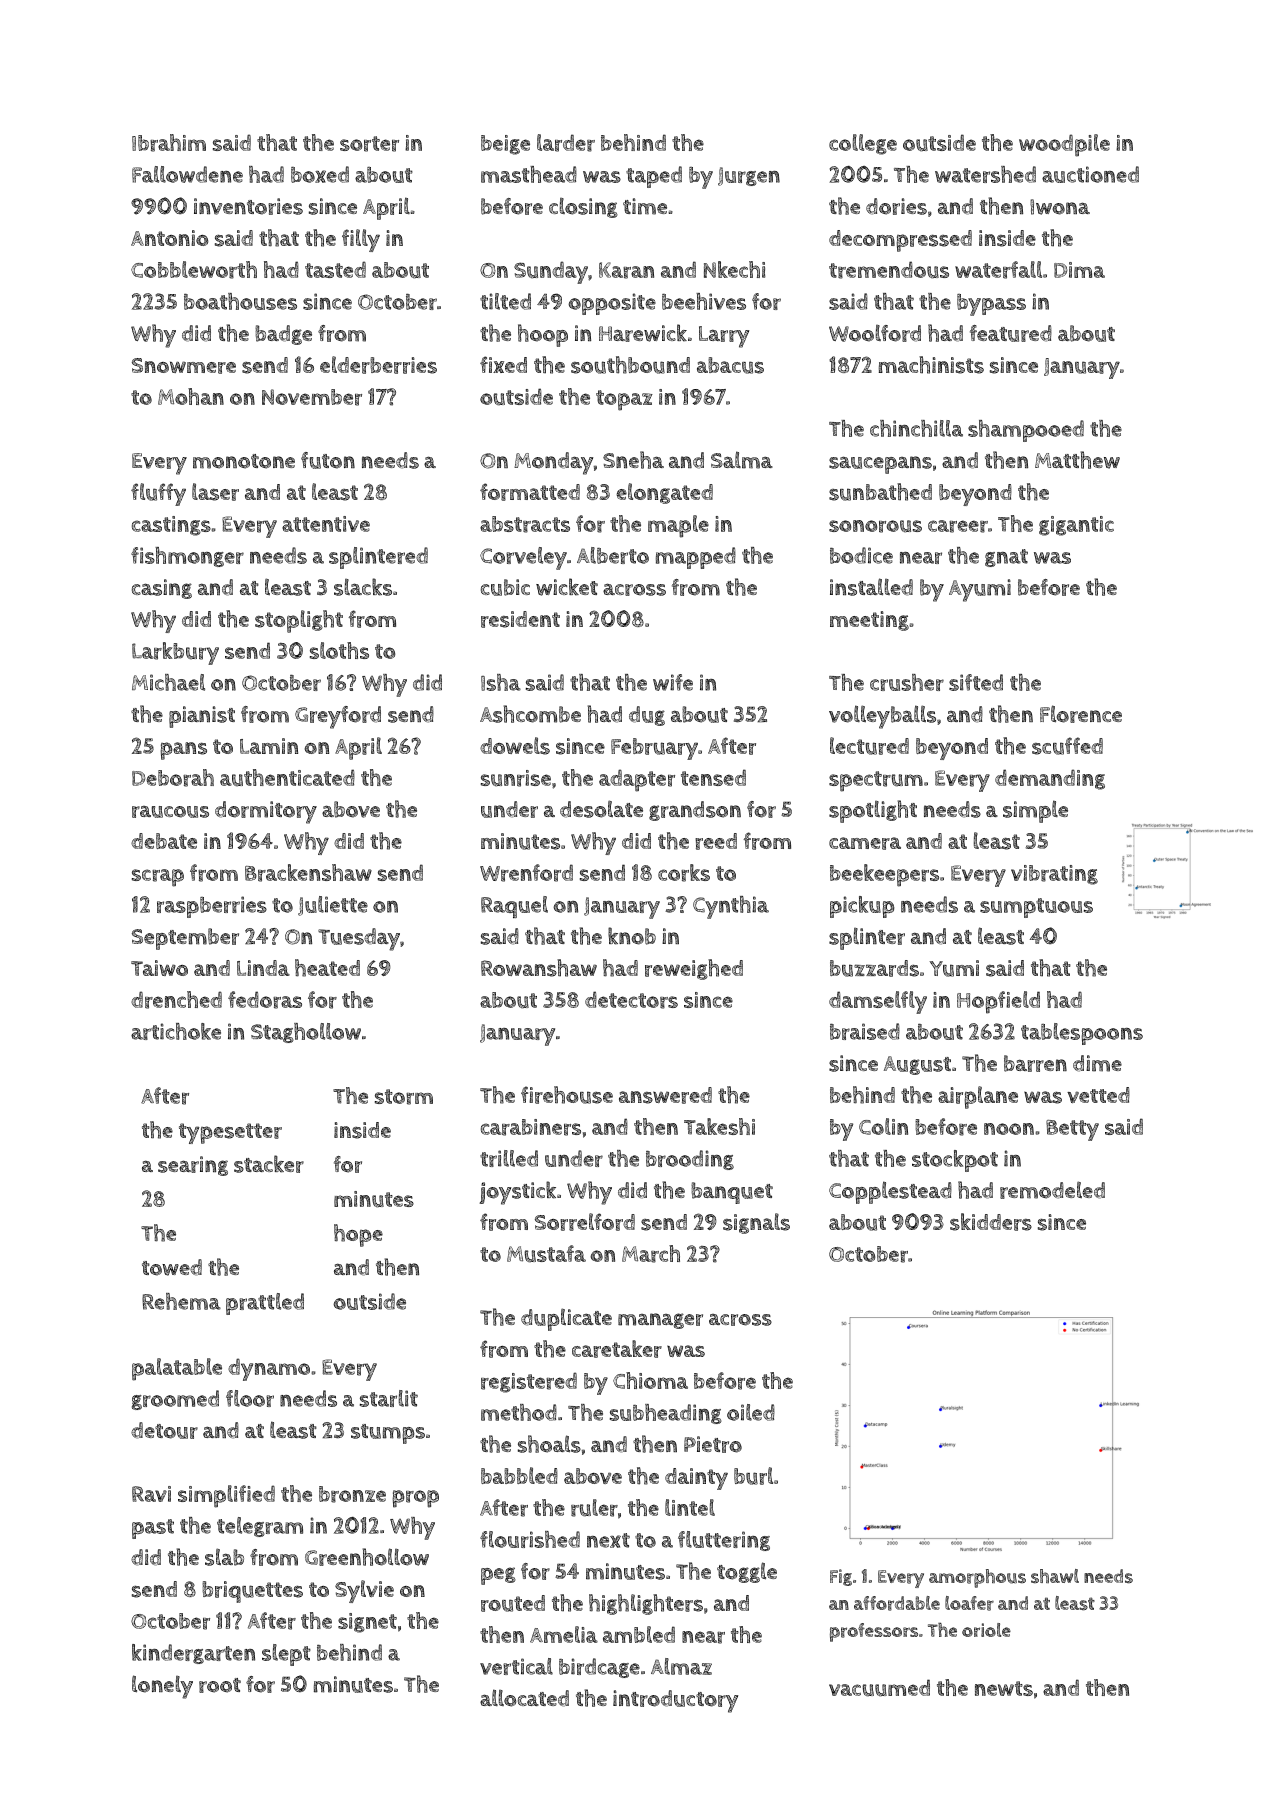 Image resolution: width=1276 pixels, height=1805 pixels. Describe the element at coordinates (367, 1557) in the screenshot. I see `Greenhollow` at that location.
